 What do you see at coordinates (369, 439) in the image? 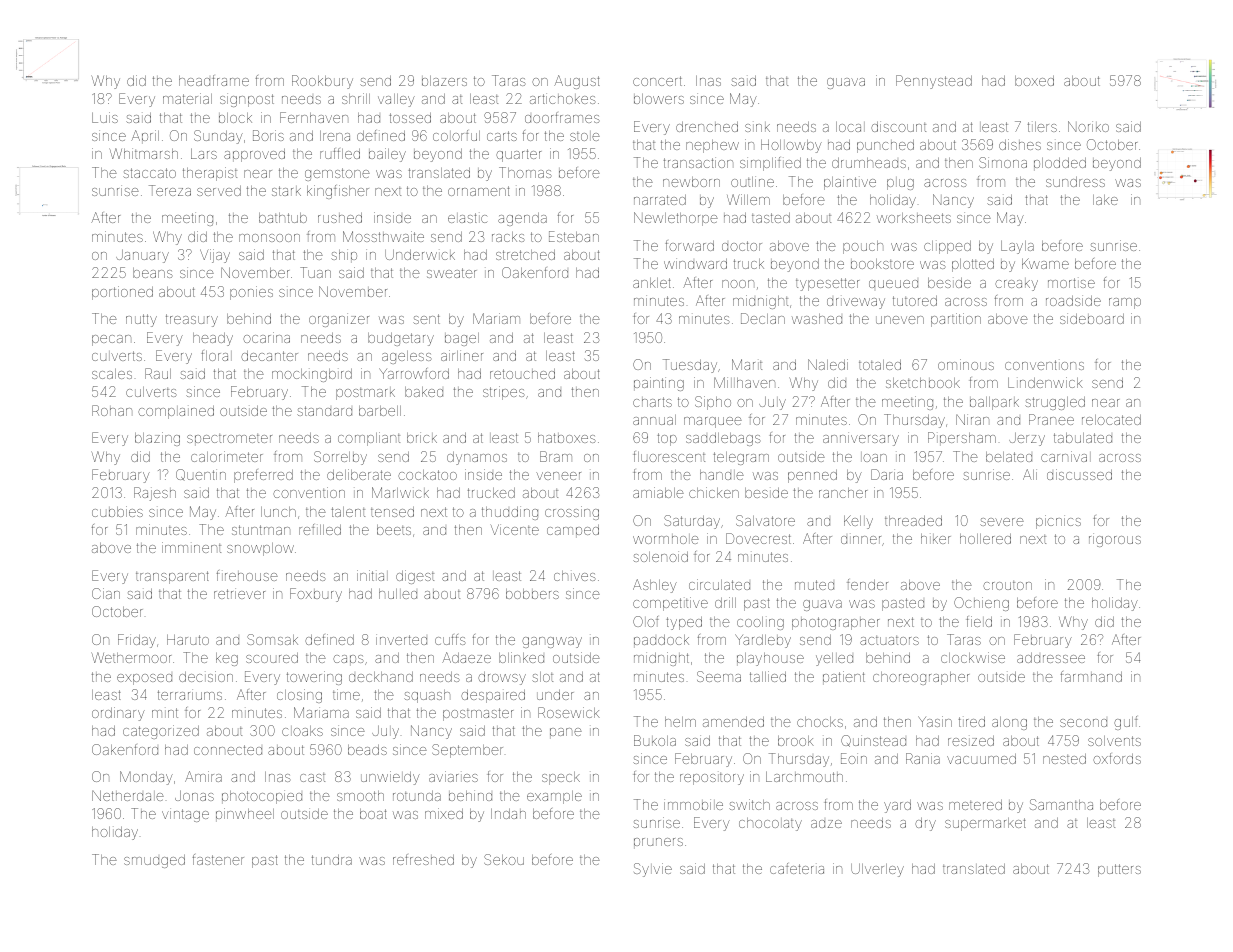
I see `compliant` at bounding box center [369, 439].
